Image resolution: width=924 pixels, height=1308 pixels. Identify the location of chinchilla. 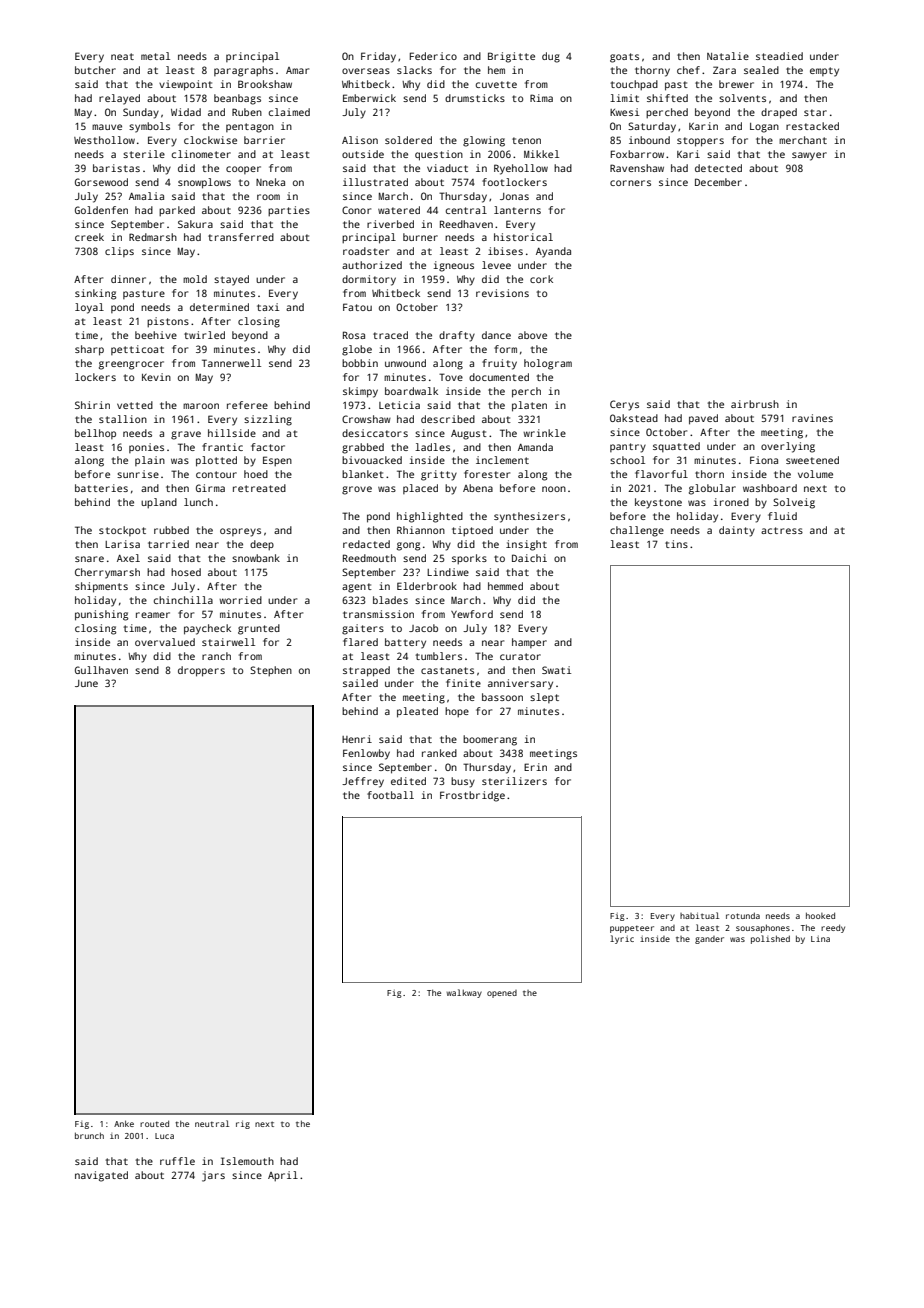
(183, 600).
